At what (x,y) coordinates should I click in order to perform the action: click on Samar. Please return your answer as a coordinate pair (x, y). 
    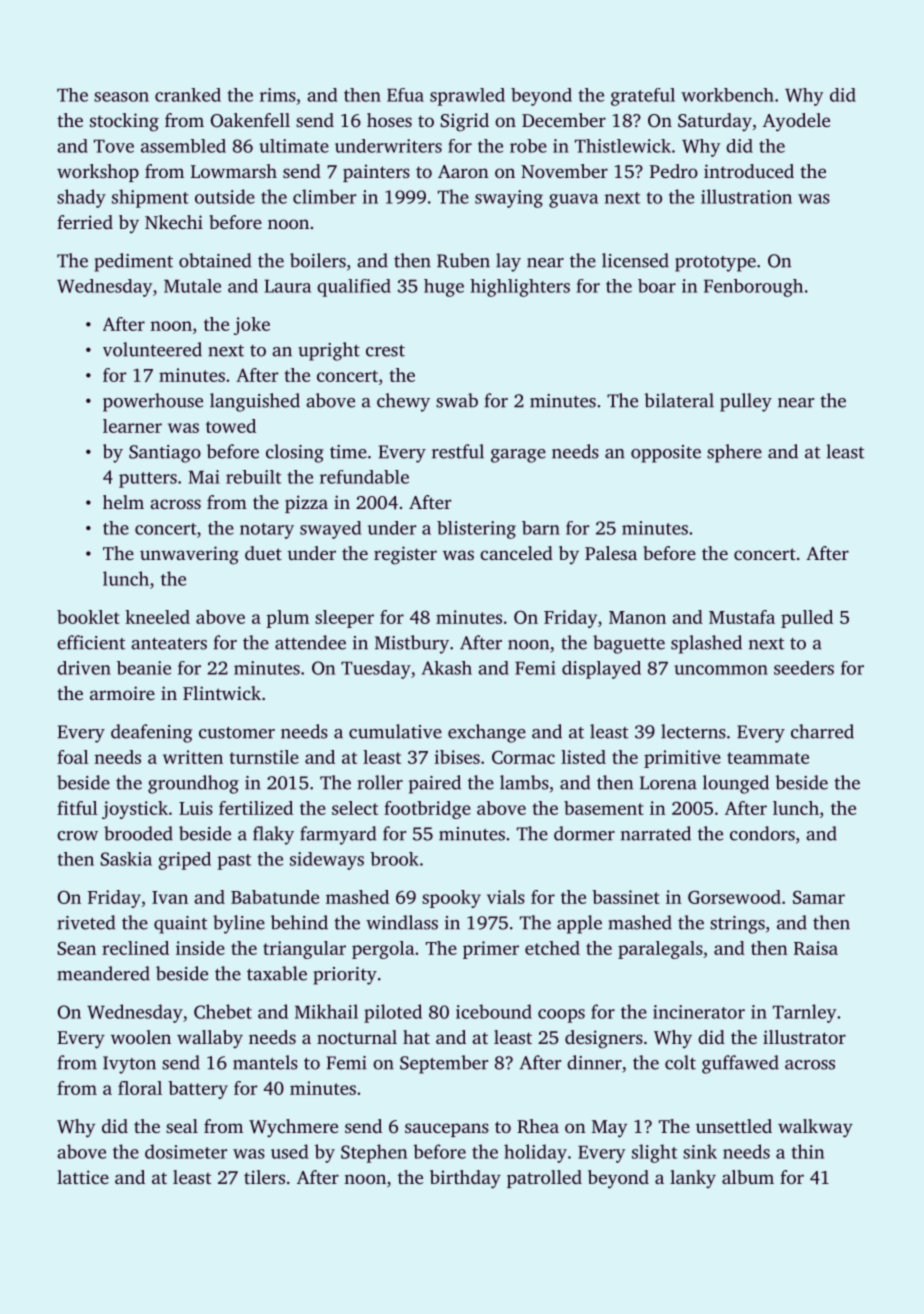
    Looking at the image, I should click on (819, 897).
